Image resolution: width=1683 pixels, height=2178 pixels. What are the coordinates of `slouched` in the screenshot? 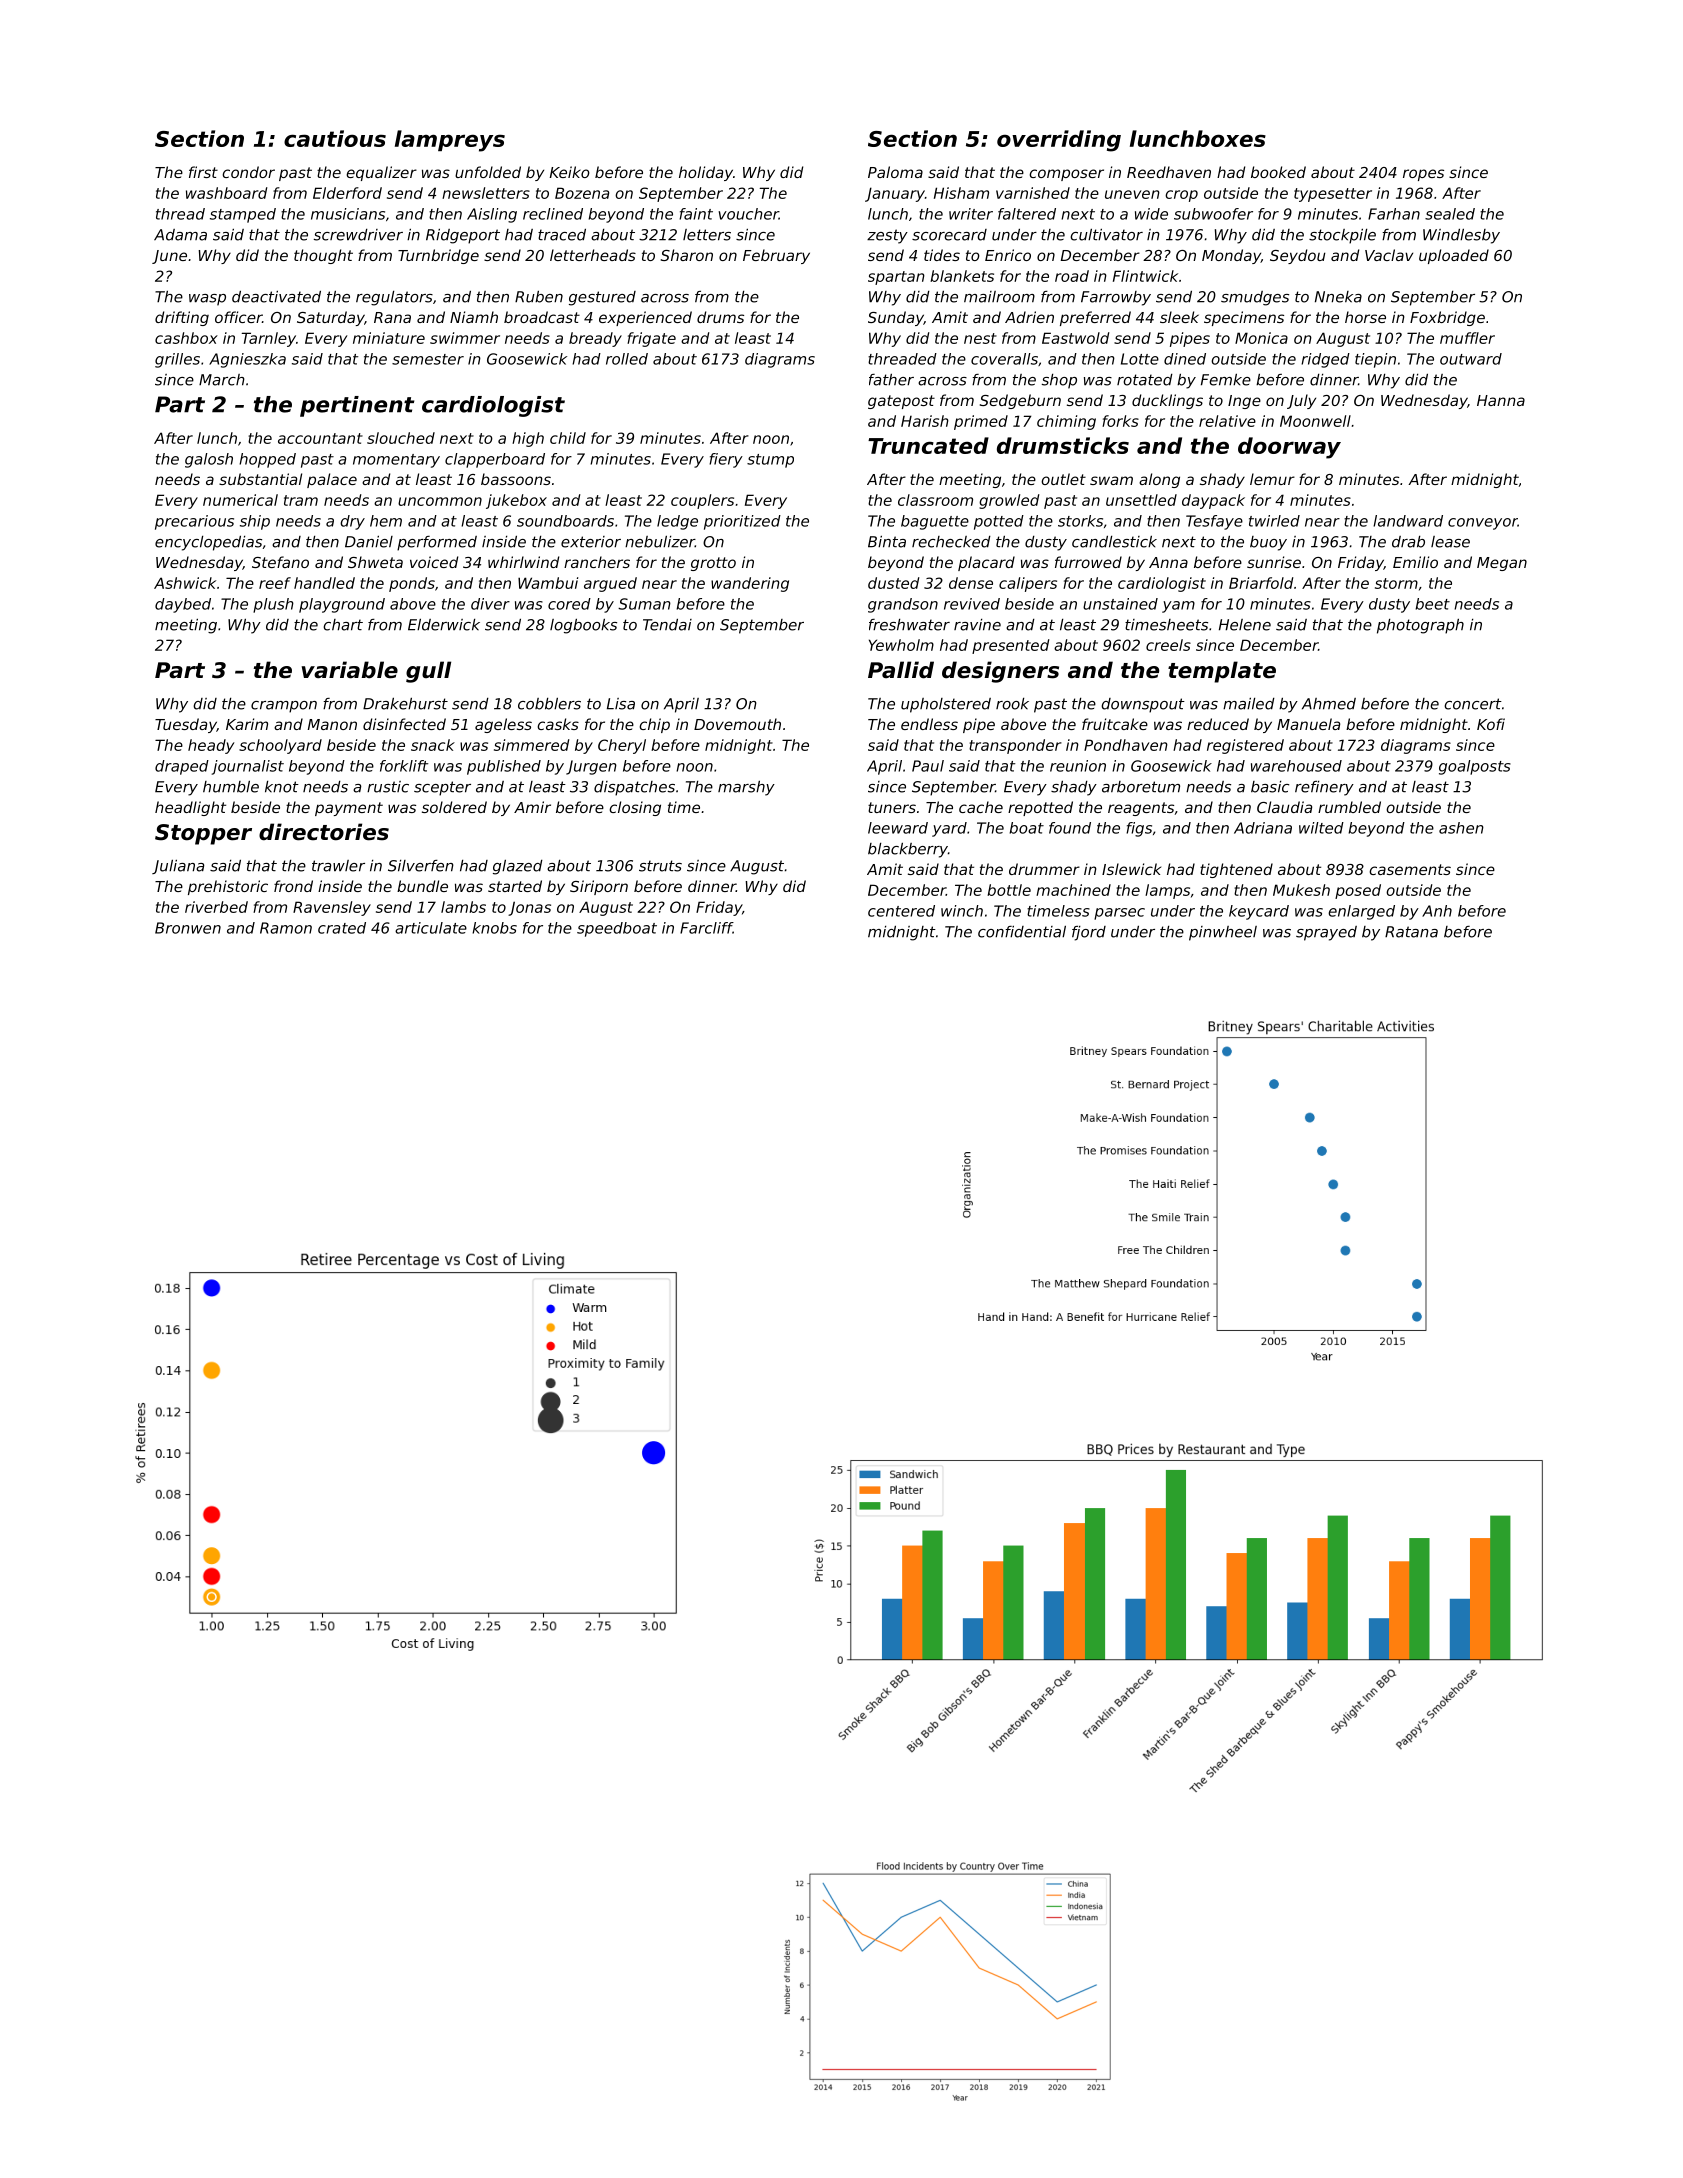 It's located at (401, 438).
